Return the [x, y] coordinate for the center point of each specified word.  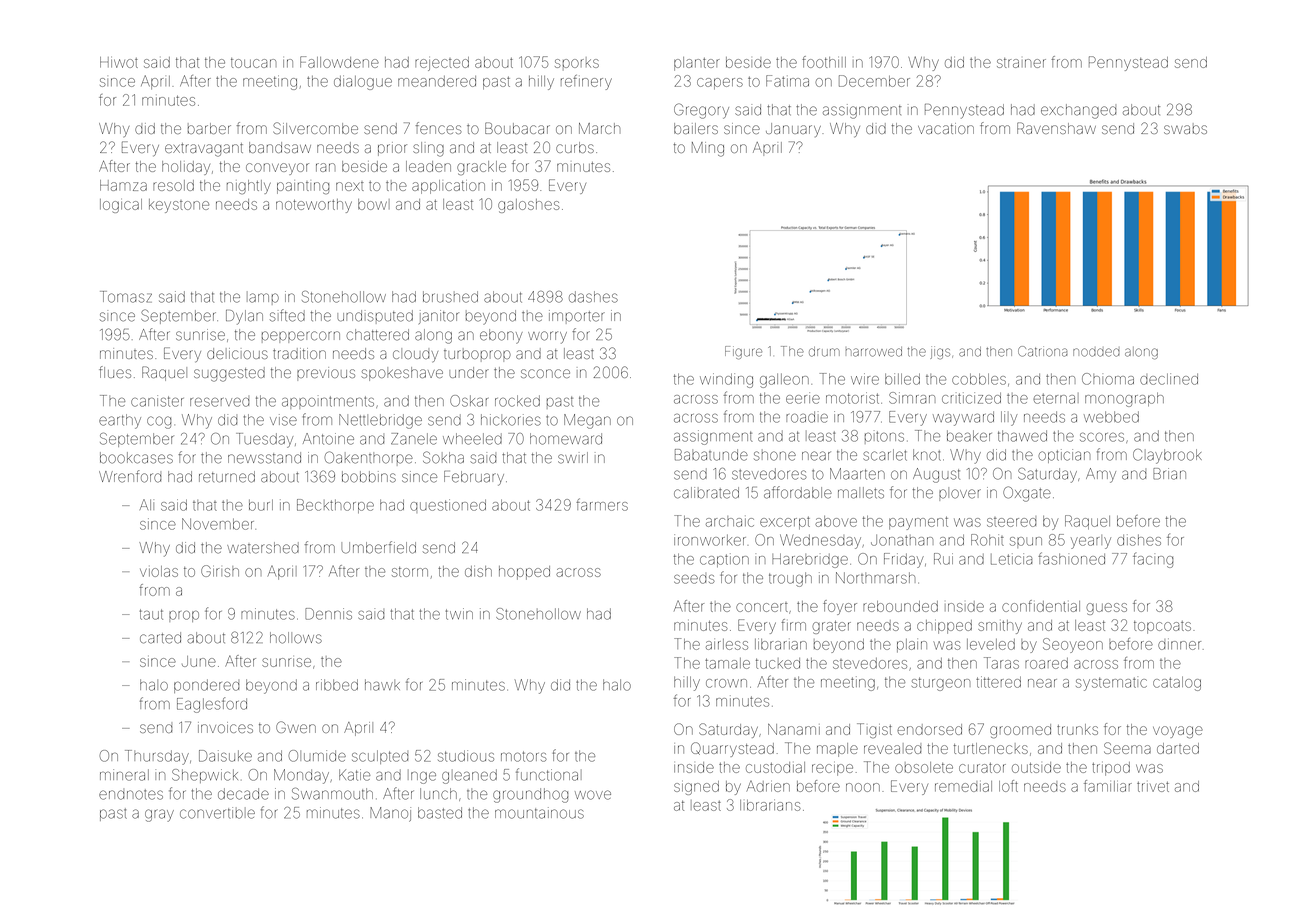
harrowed [874, 352]
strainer [1021, 63]
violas [159, 571]
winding [726, 380]
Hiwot [119, 62]
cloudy [415, 355]
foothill [824, 62]
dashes [593, 297]
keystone [179, 206]
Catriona [1043, 351]
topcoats [1162, 627]
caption [724, 560]
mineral [124, 775]
